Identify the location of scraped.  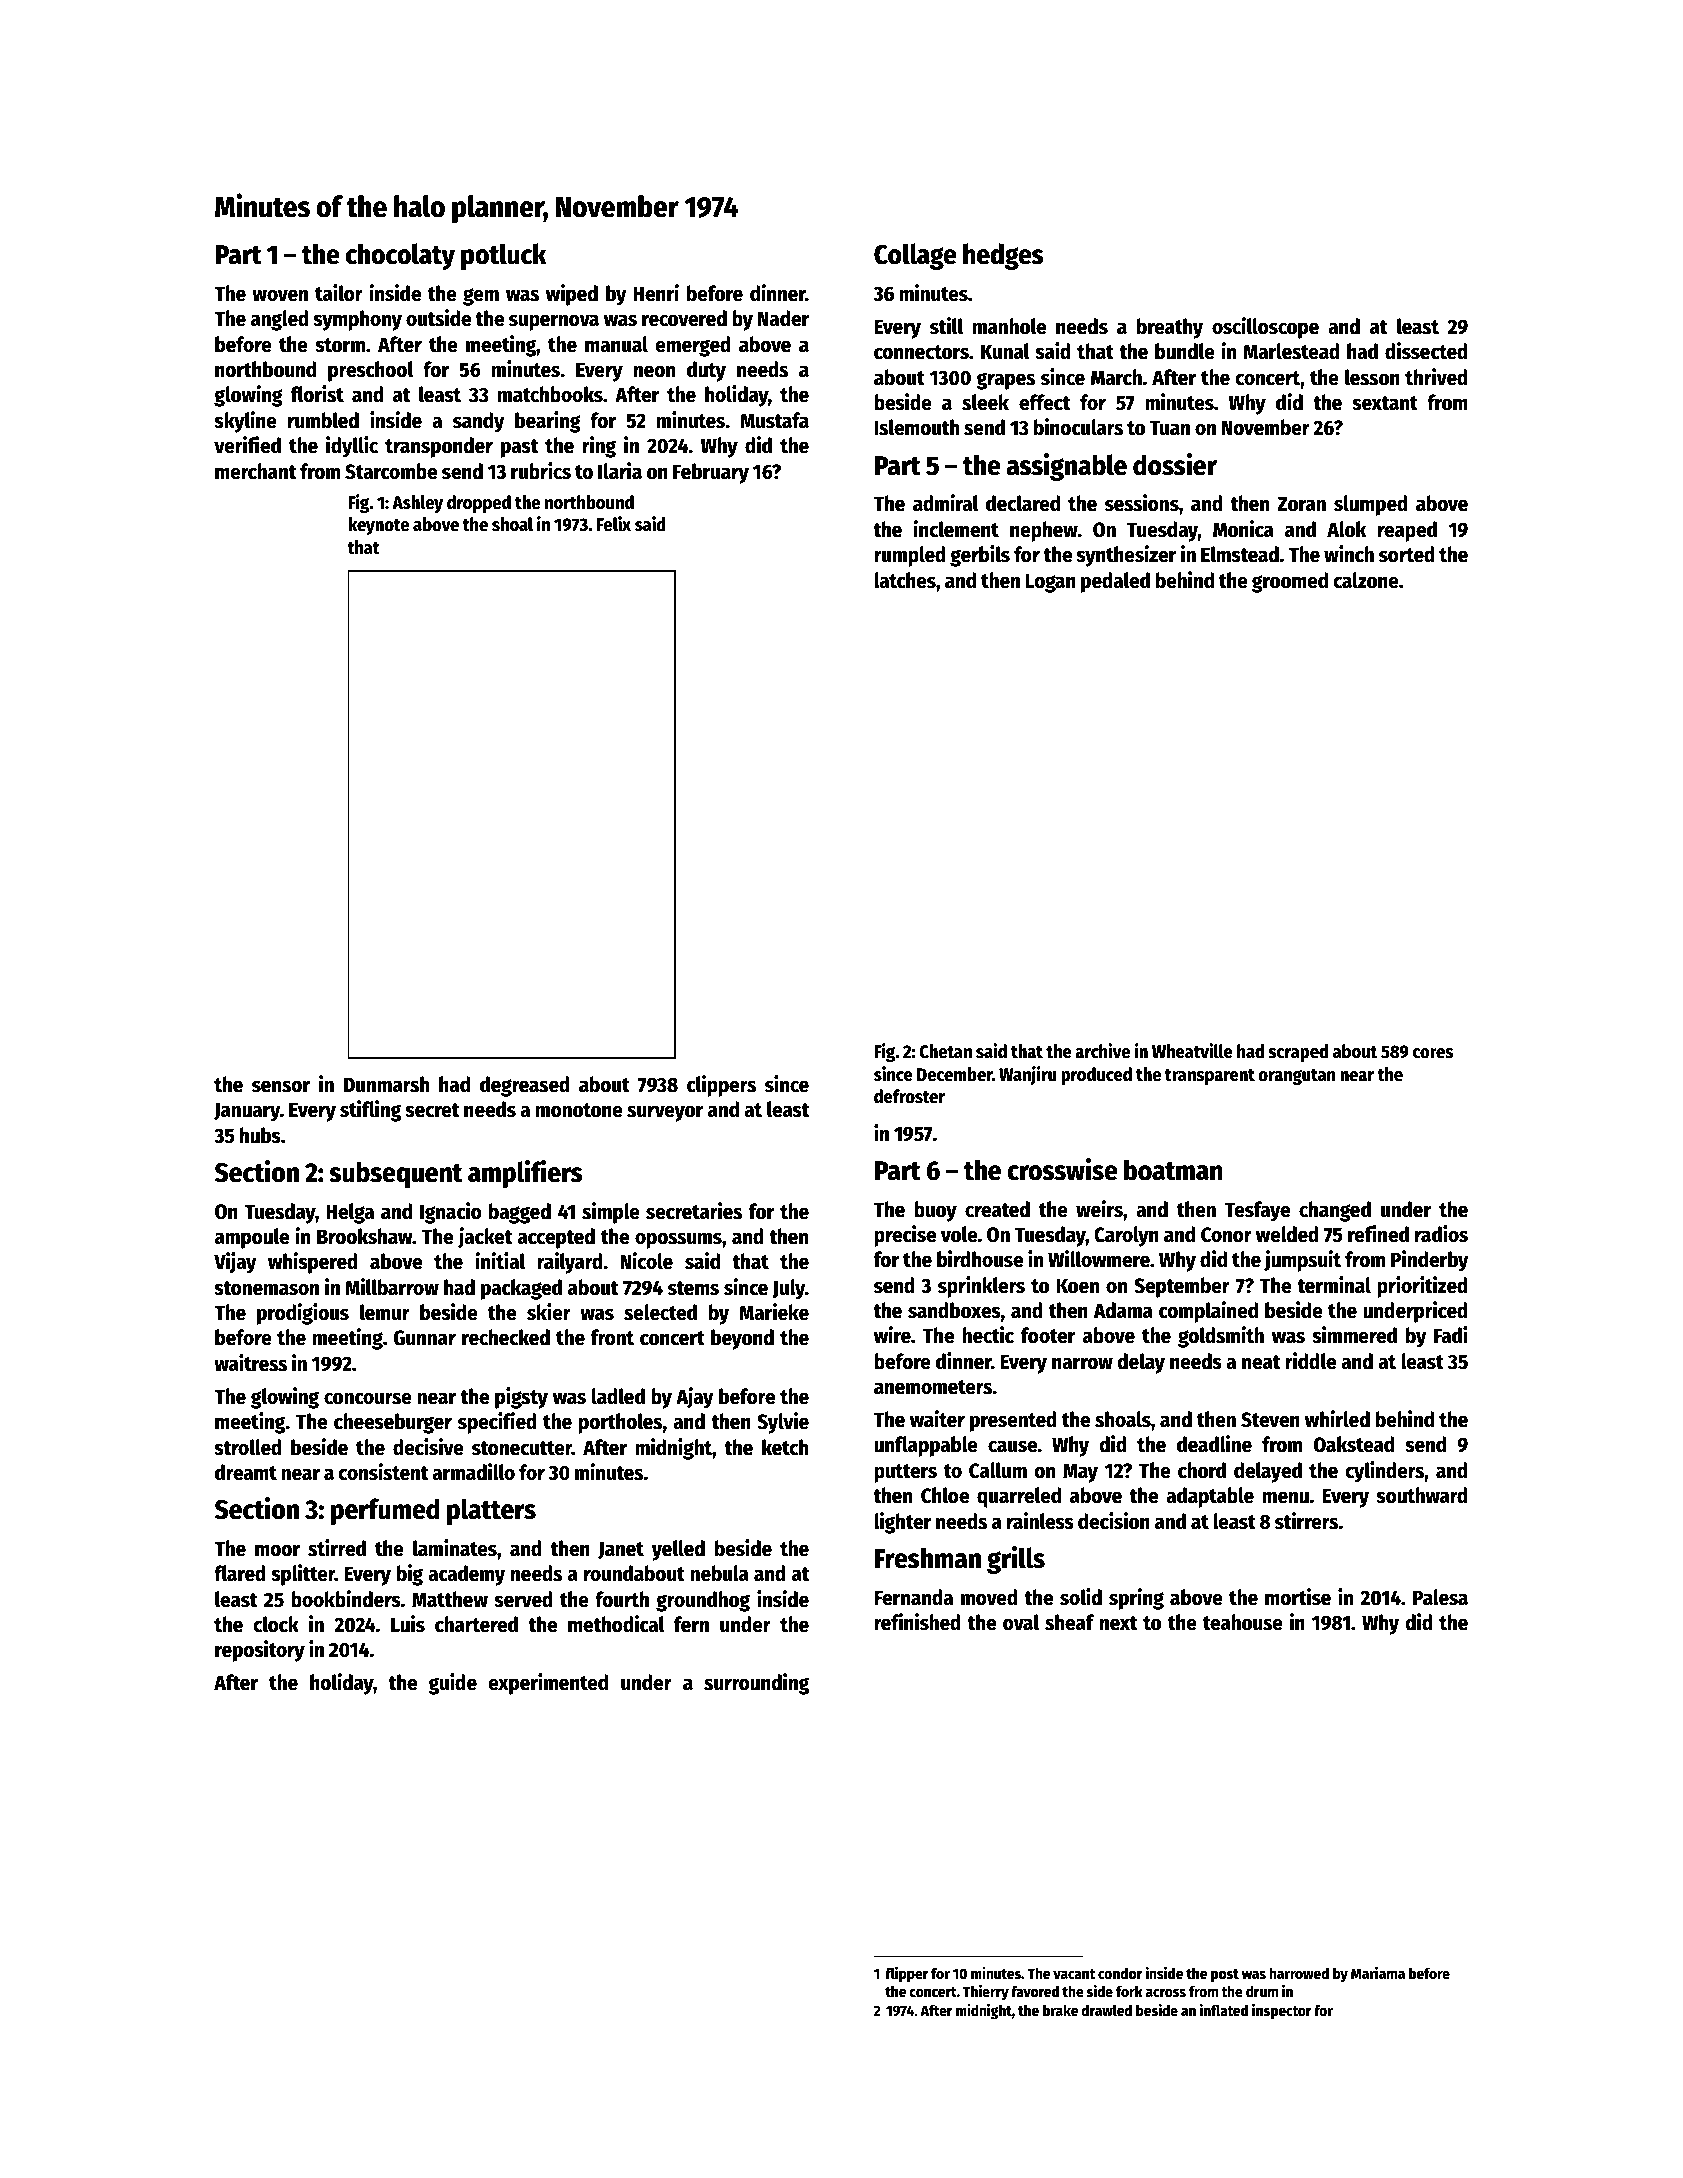
(1298, 1053).
